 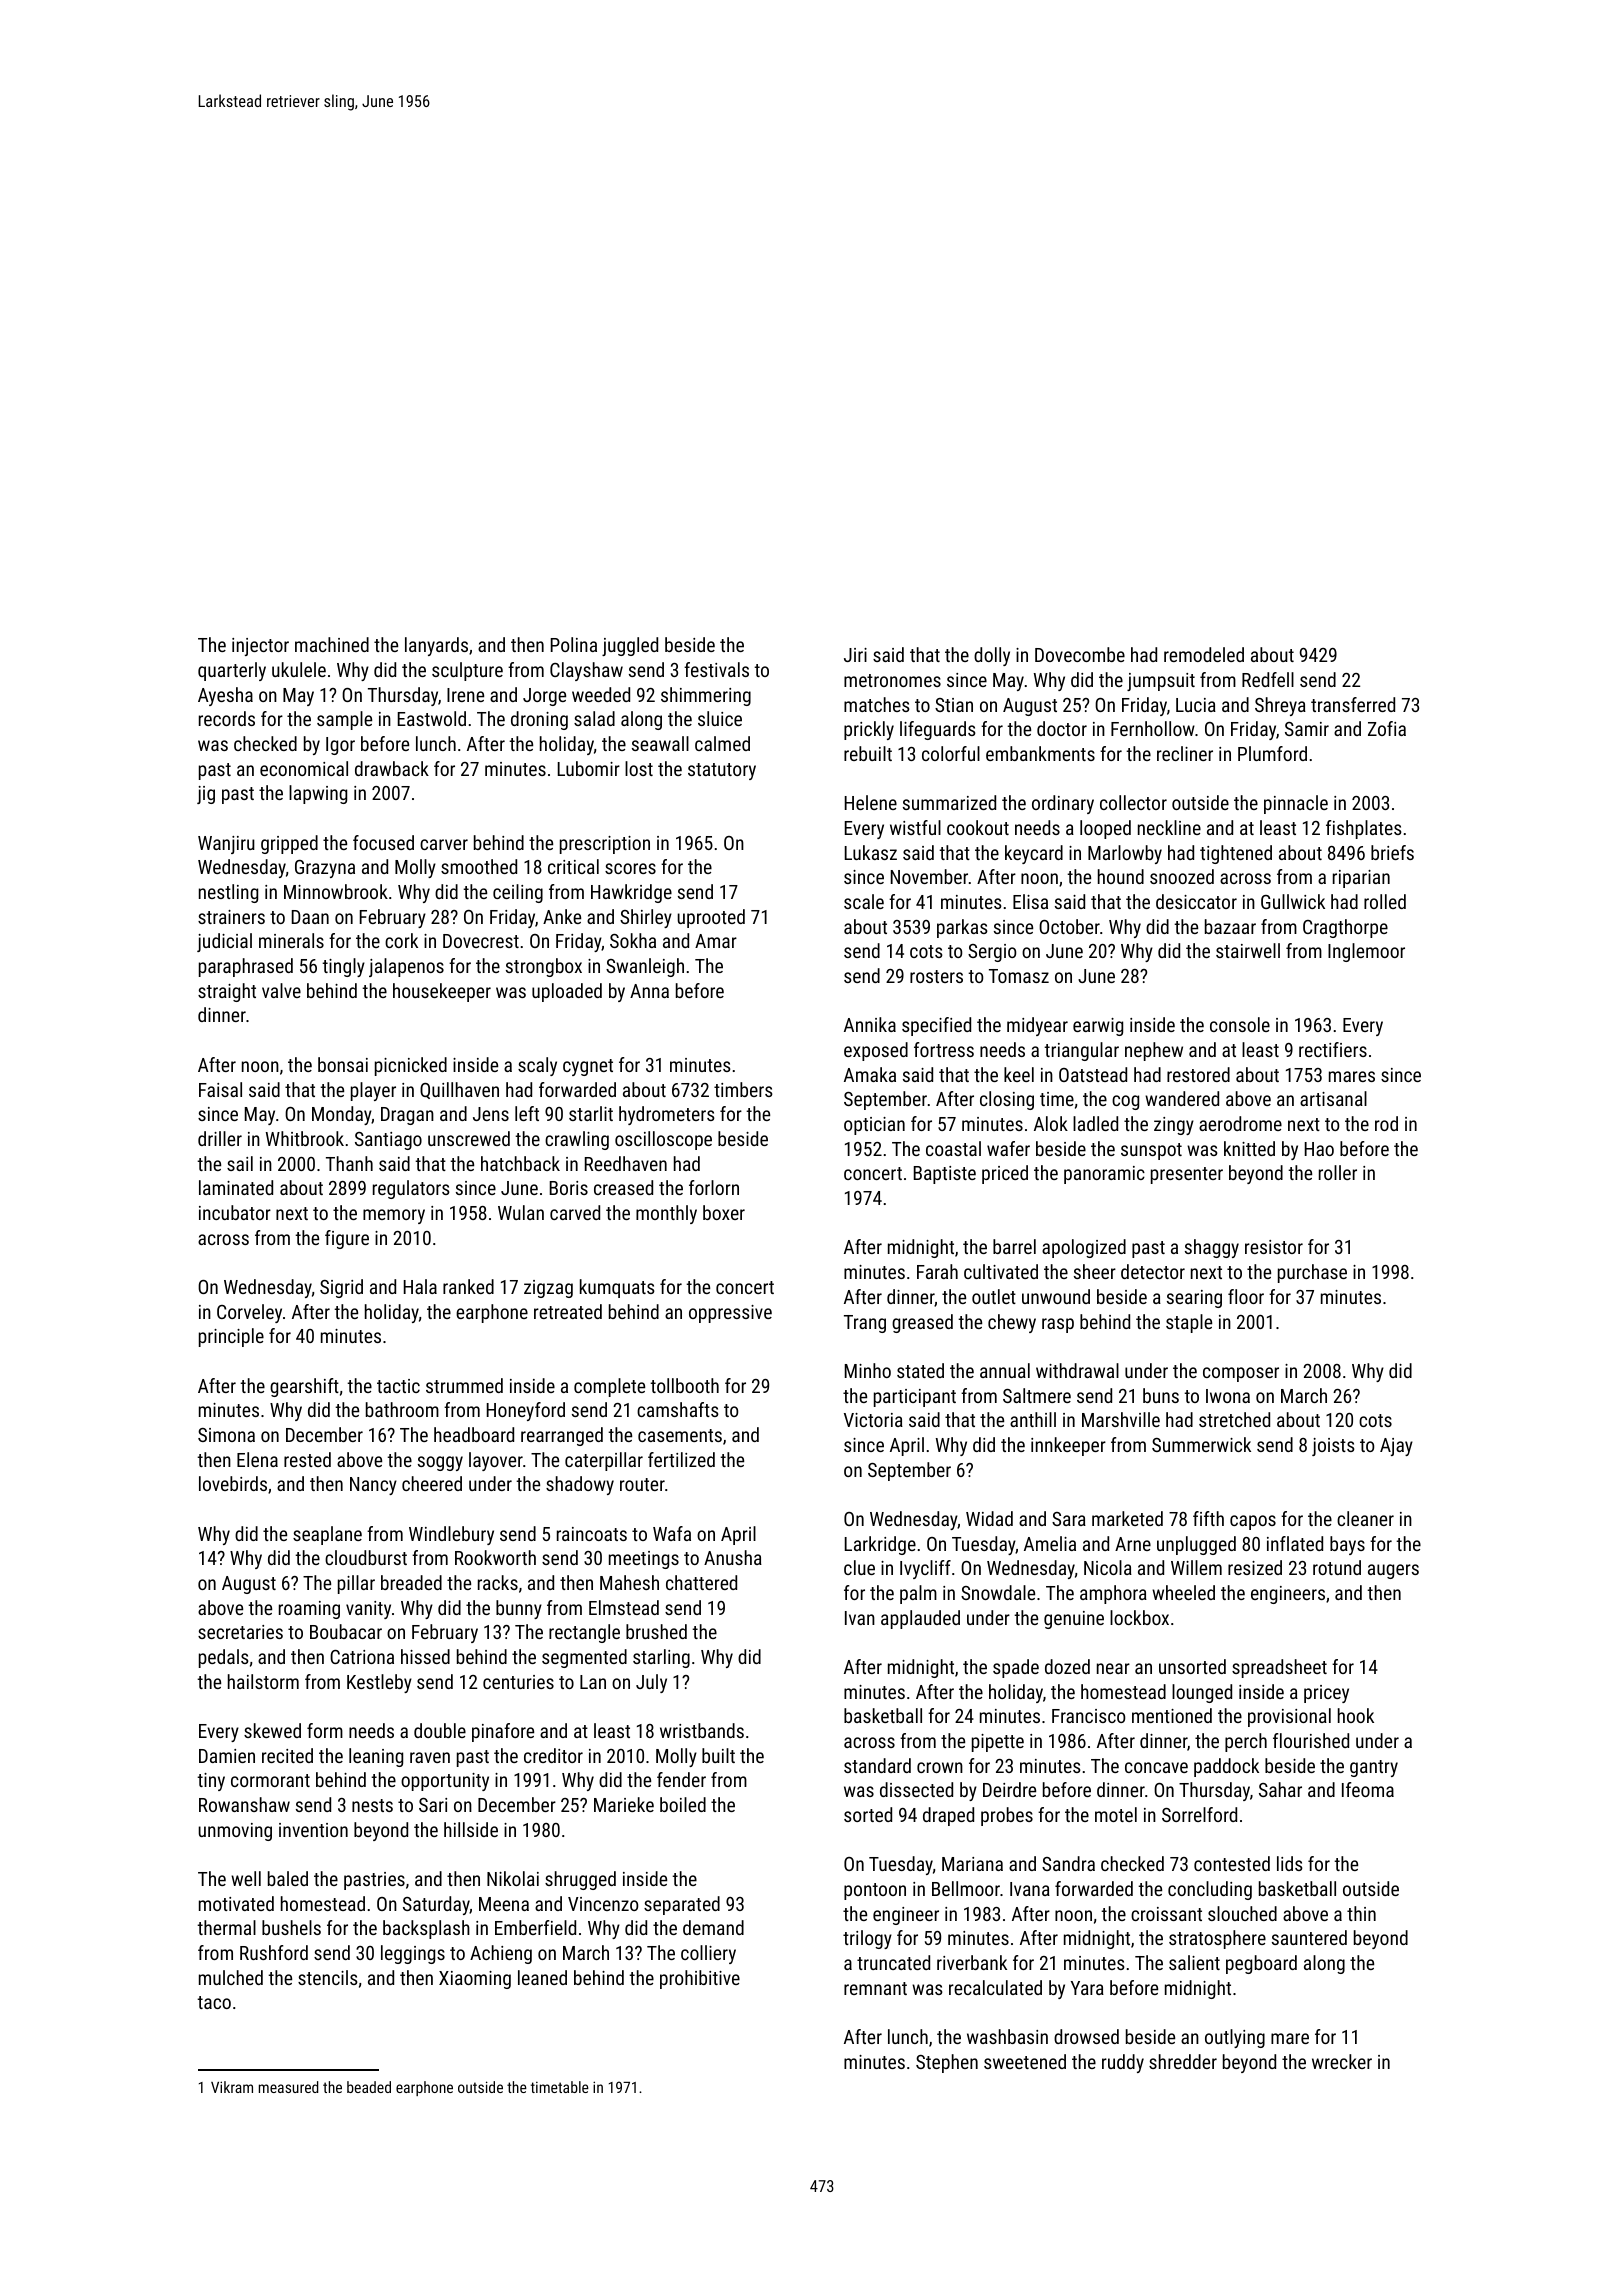 What do you see at coordinates (402, 1409) in the screenshot?
I see `bathroom` at bounding box center [402, 1409].
